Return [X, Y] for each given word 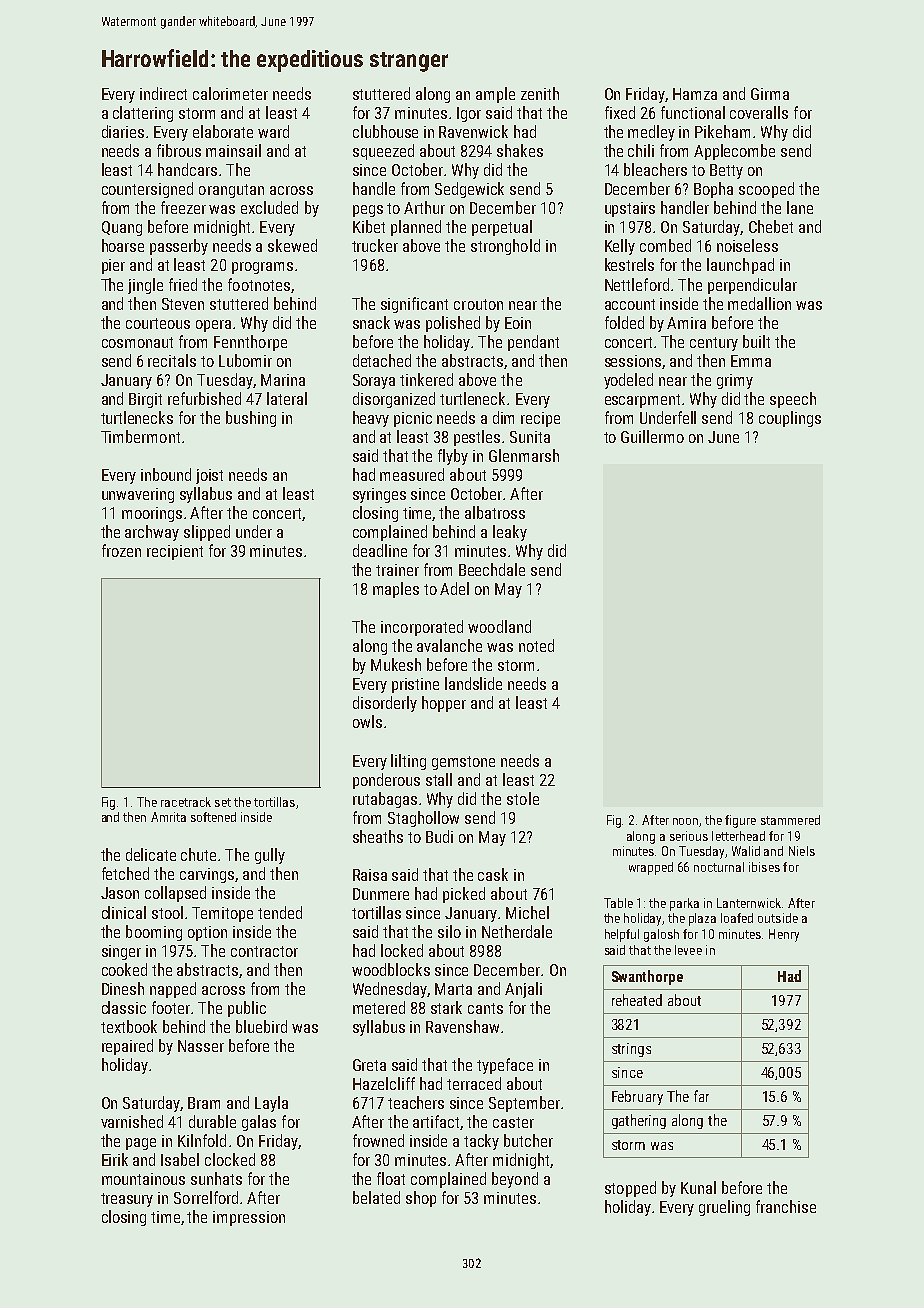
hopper [444, 704]
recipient [175, 552]
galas [259, 1123]
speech [793, 400]
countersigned [147, 190]
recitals [172, 360]
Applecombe [734, 152]
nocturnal [719, 867]
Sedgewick [469, 190]
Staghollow [423, 819]
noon [685, 821]
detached [382, 360]
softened [213, 817]
